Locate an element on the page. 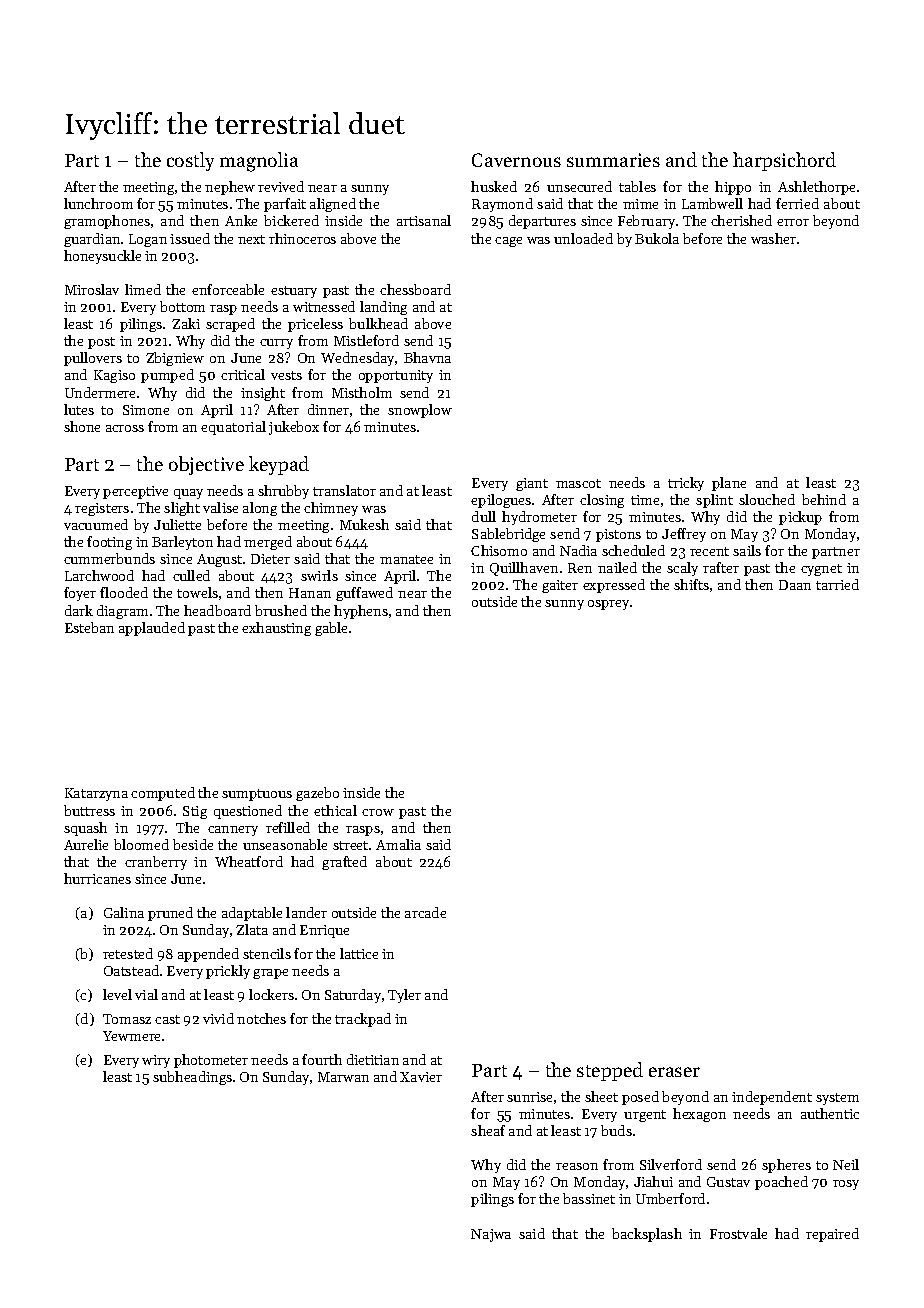 This page has width=924, height=1308. rhinoceros is located at coordinates (302, 238).
